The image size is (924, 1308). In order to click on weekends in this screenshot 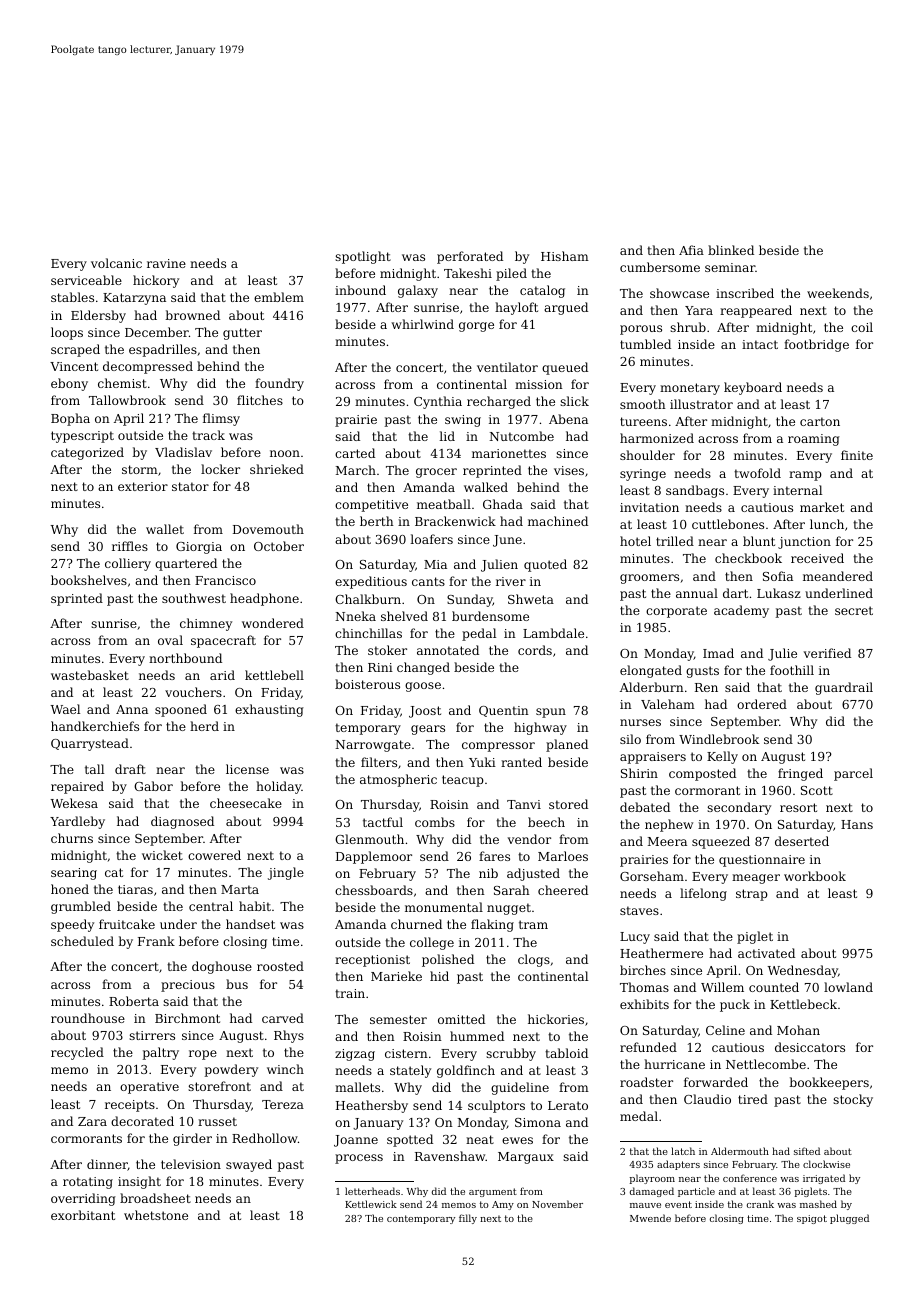, I will do `click(838, 293)`.
